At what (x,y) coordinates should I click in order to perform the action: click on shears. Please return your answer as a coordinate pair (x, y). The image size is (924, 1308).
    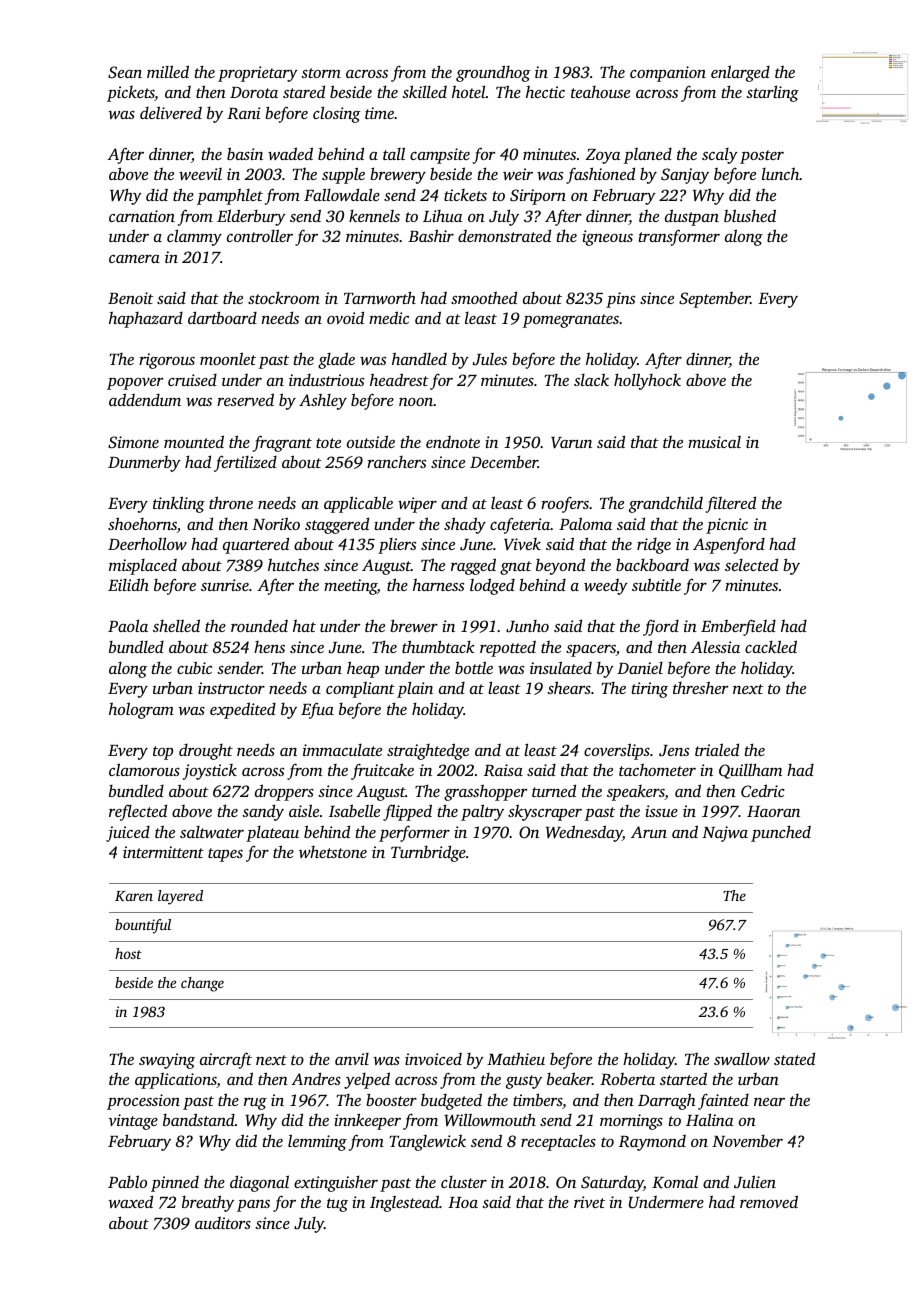
    Looking at the image, I should click on (569, 687).
